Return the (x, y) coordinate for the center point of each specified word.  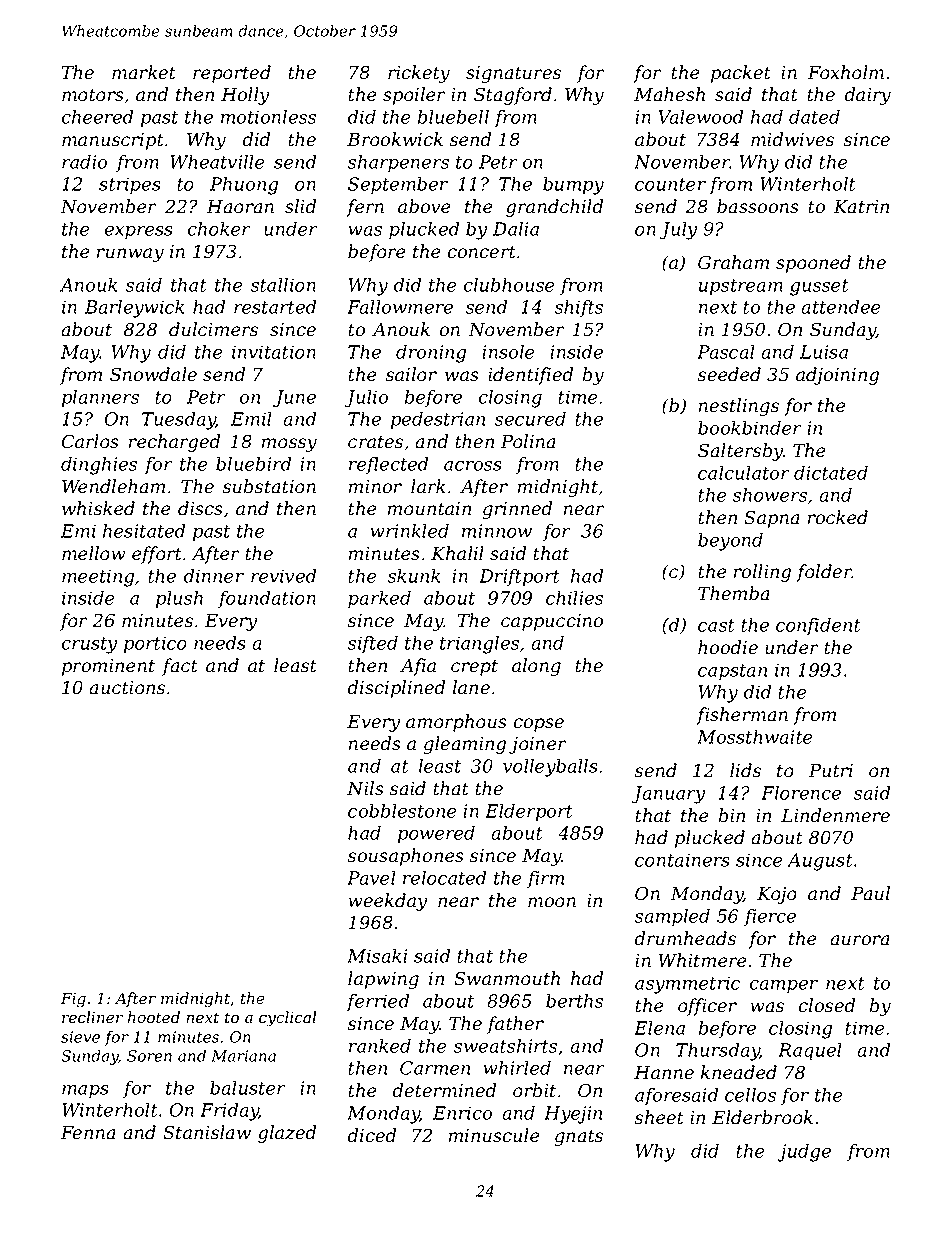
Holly (245, 96)
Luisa (824, 352)
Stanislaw (207, 1132)
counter (670, 184)
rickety (419, 74)
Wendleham (113, 486)
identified (530, 376)
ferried (377, 1002)
